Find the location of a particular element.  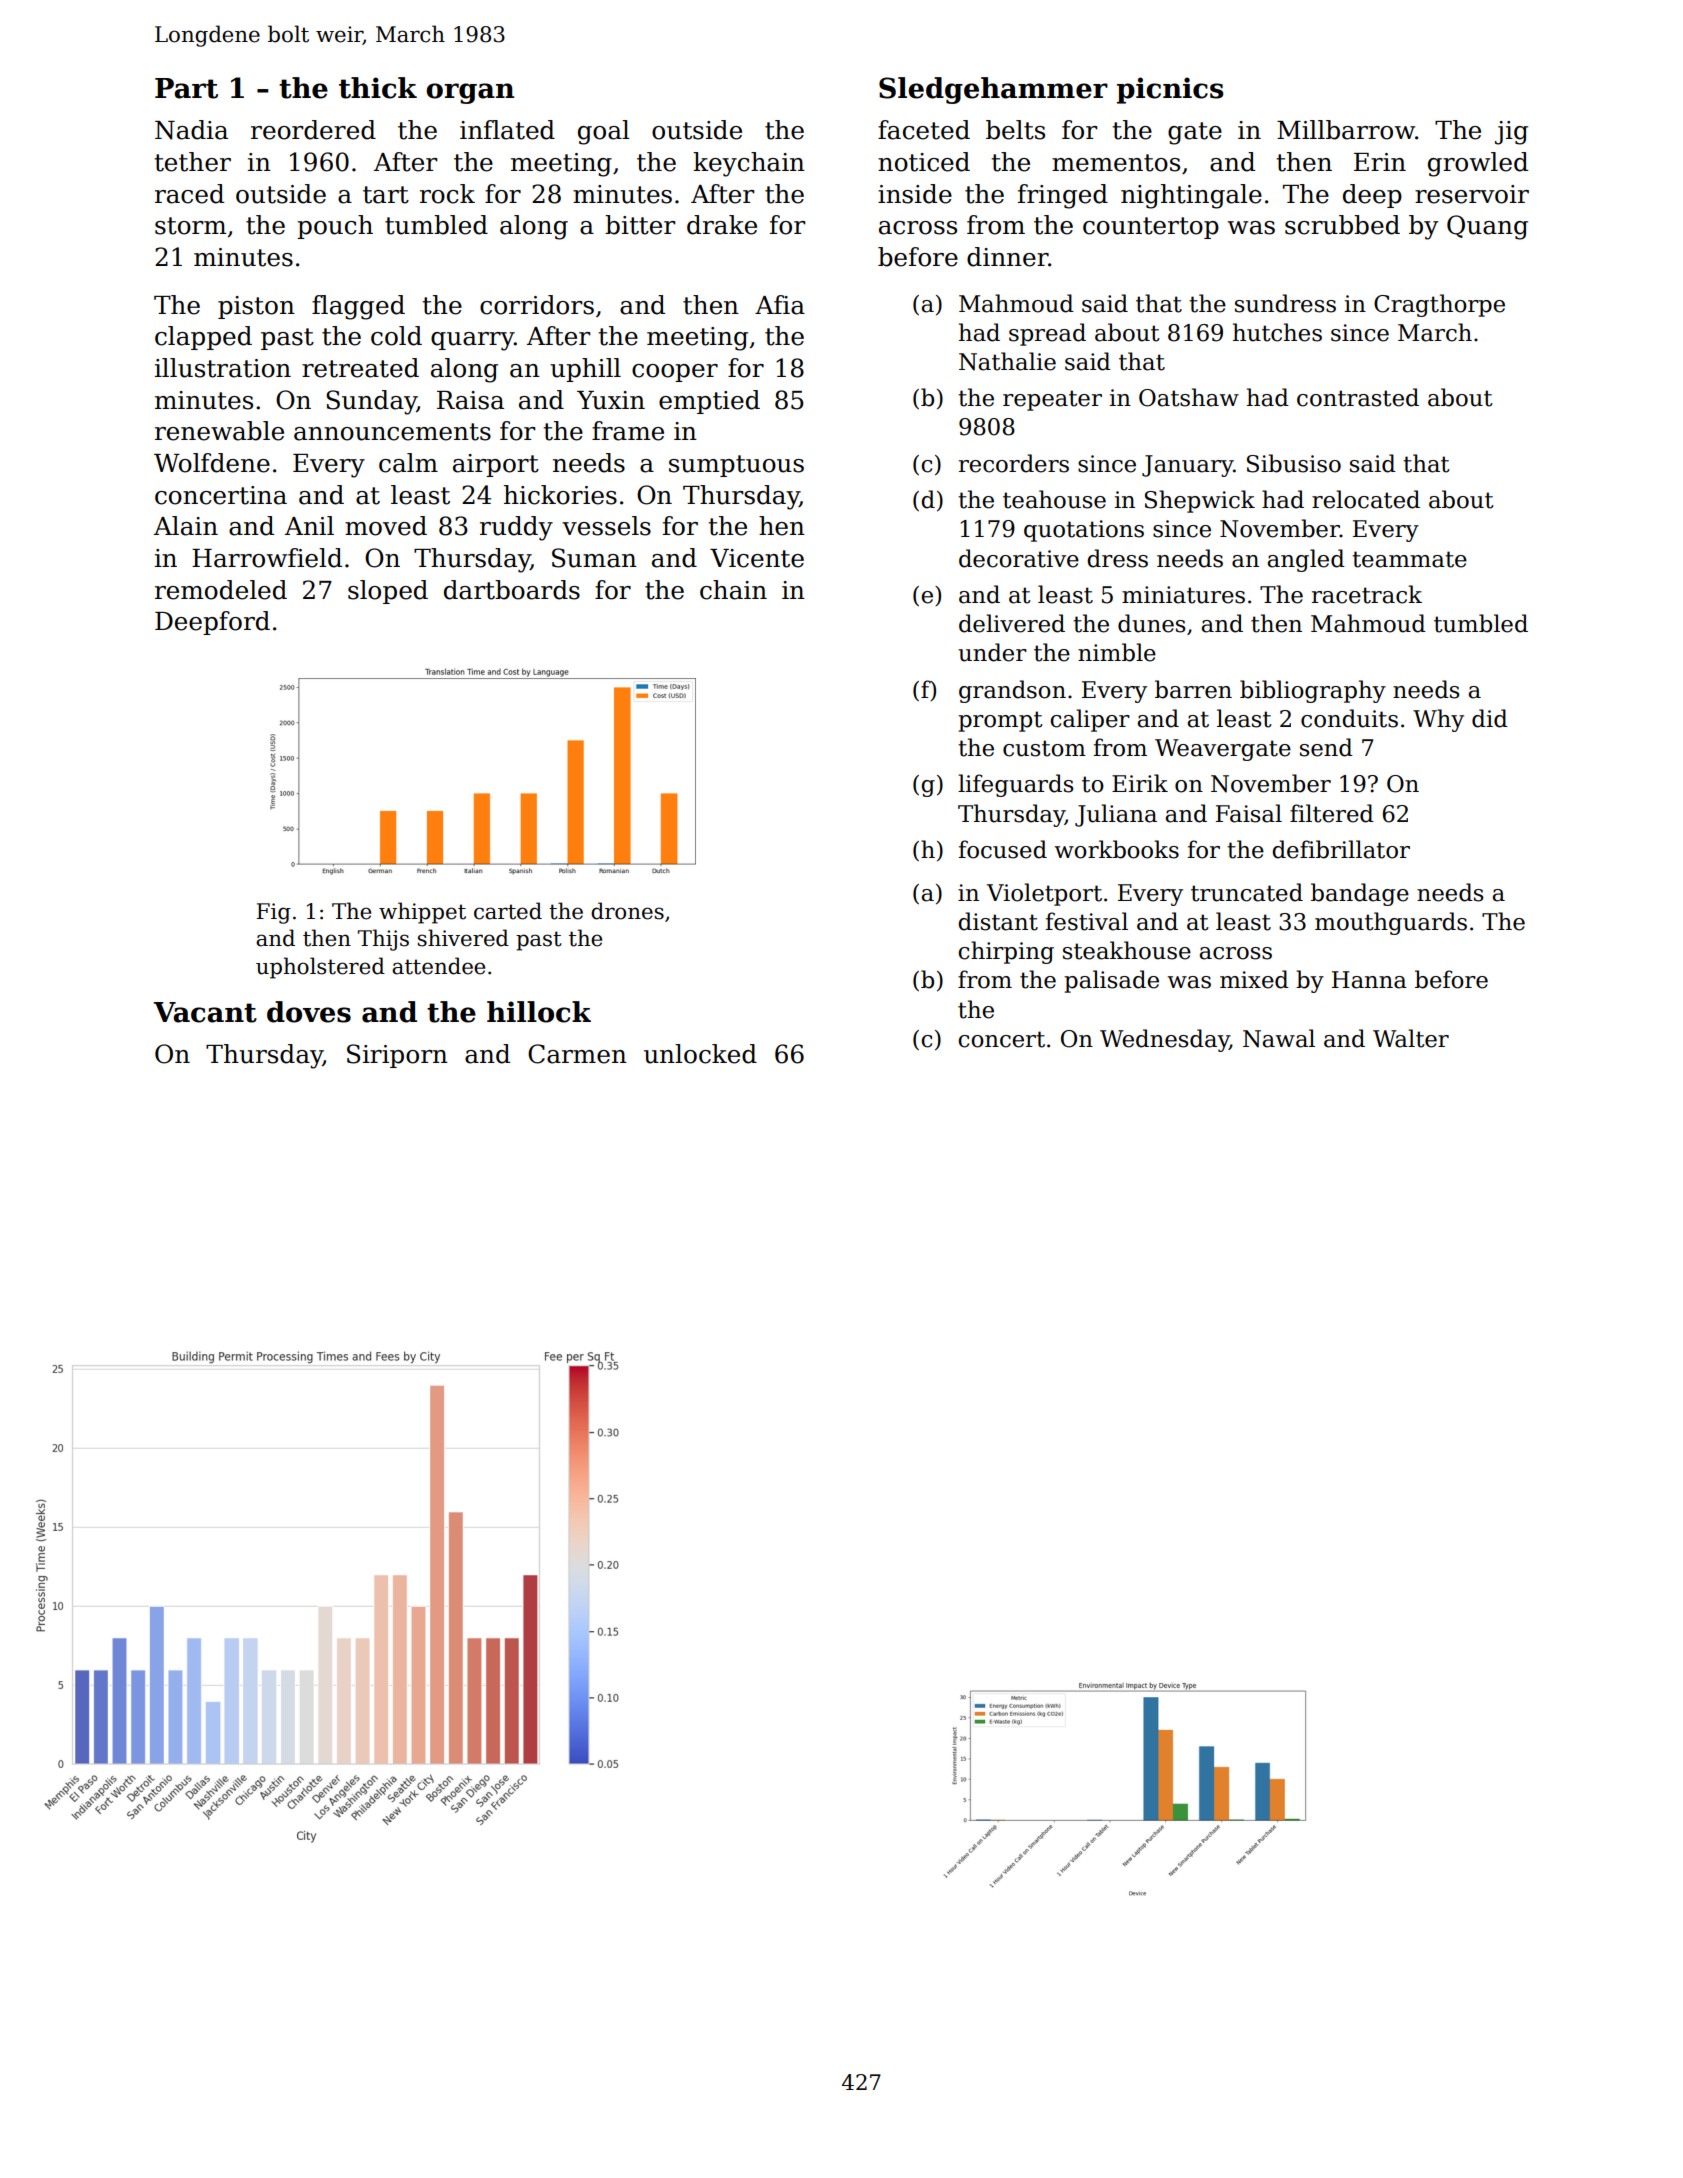

rock is located at coordinates (447, 194).
